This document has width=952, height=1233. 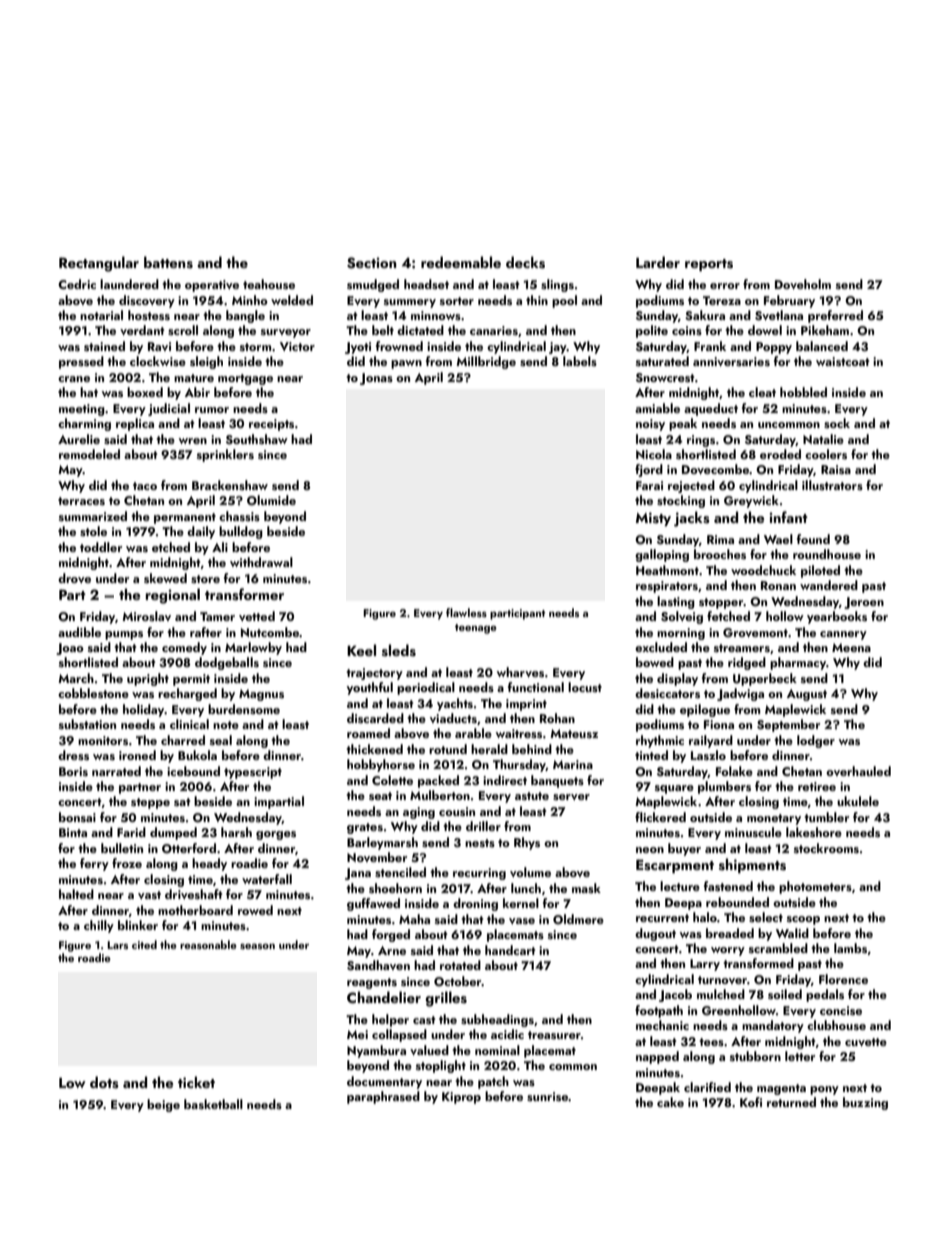 What do you see at coordinates (461, 1098) in the document?
I see `Kiprop` at bounding box center [461, 1098].
